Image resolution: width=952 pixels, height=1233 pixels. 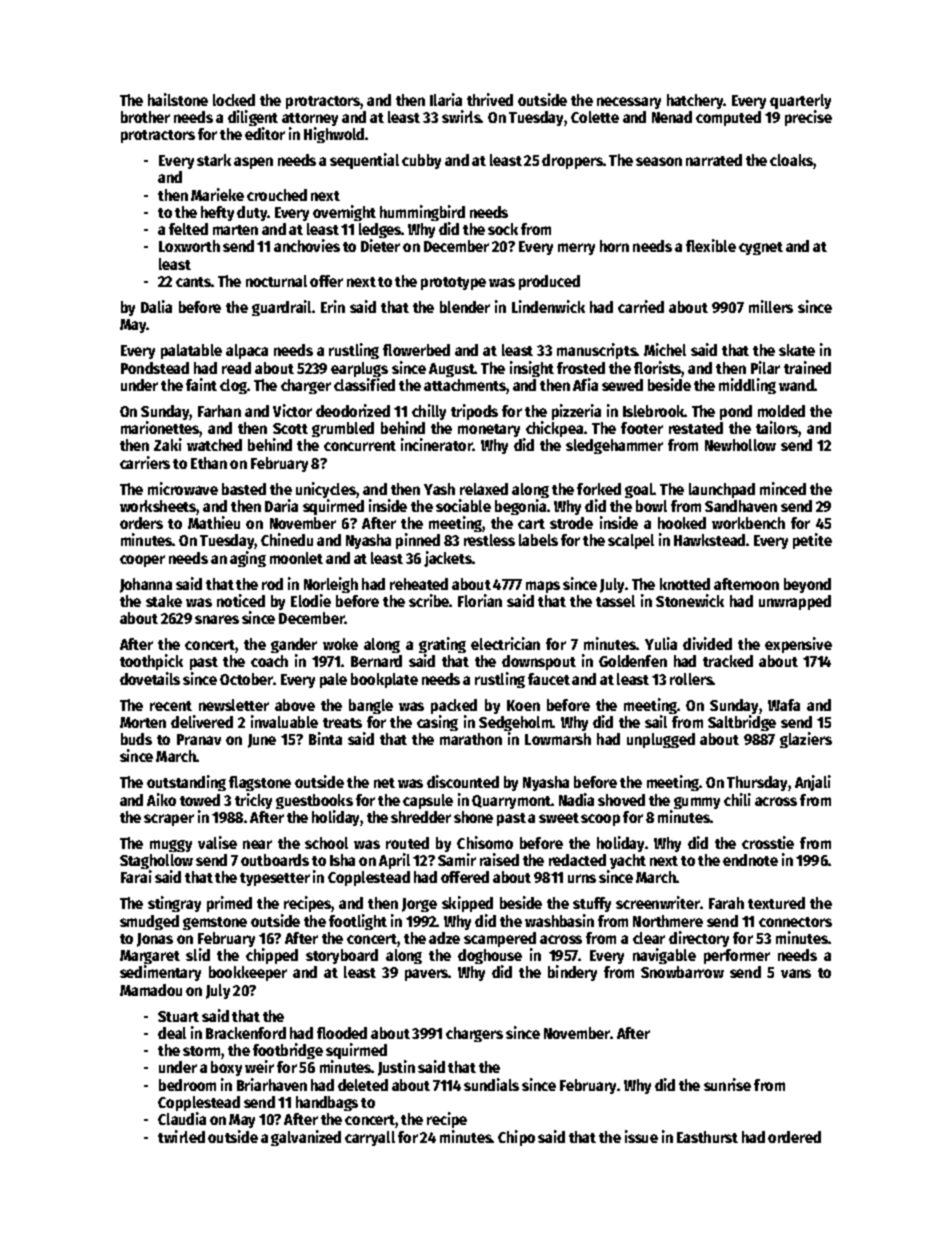 What do you see at coordinates (695, 101) in the screenshot?
I see `hatchery` at bounding box center [695, 101].
